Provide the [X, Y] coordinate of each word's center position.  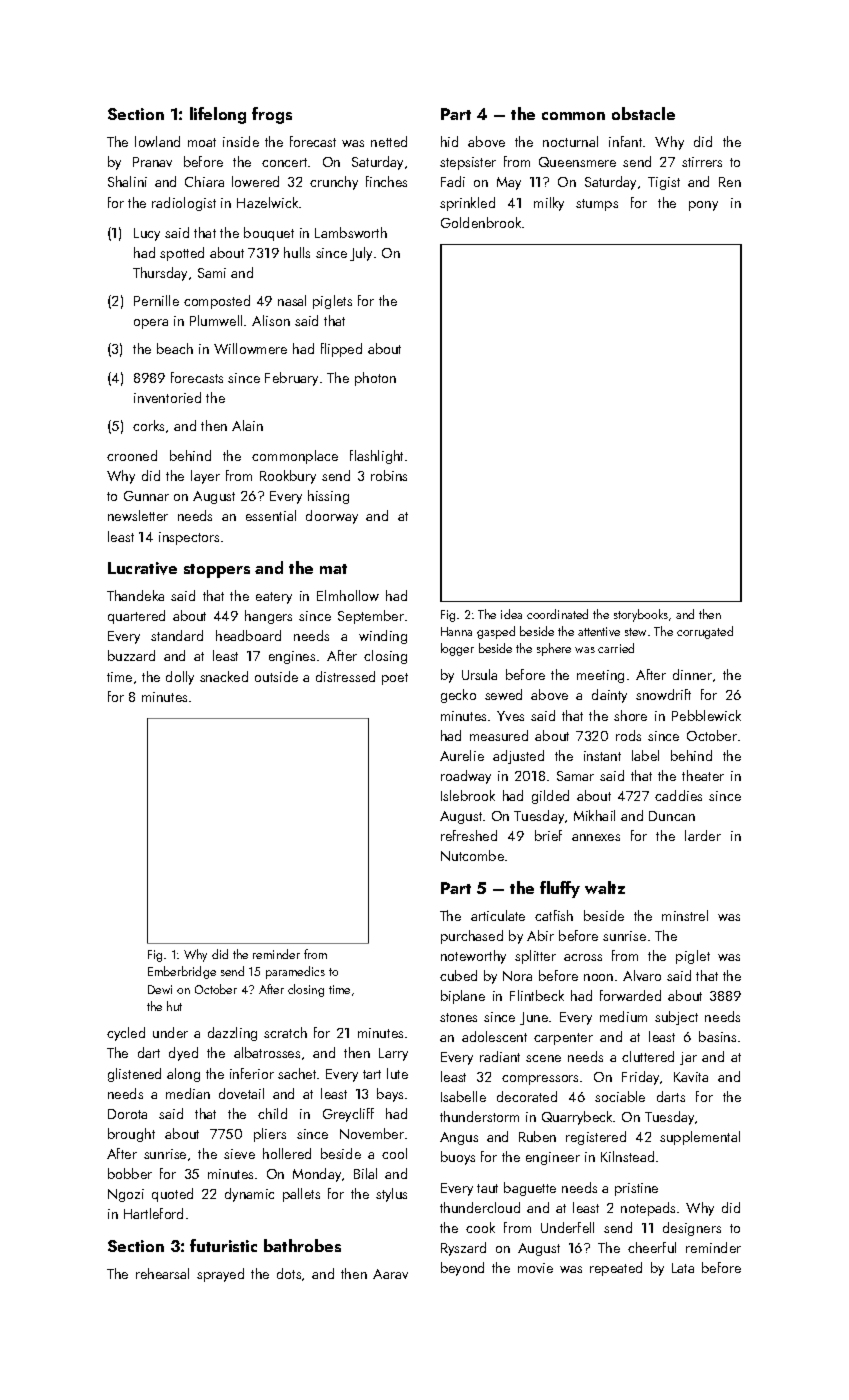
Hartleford [153, 1213]
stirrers [702, 162]
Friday [640, 1078]
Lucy [147, 234]
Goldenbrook [481, 222]
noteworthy [473, 957]
